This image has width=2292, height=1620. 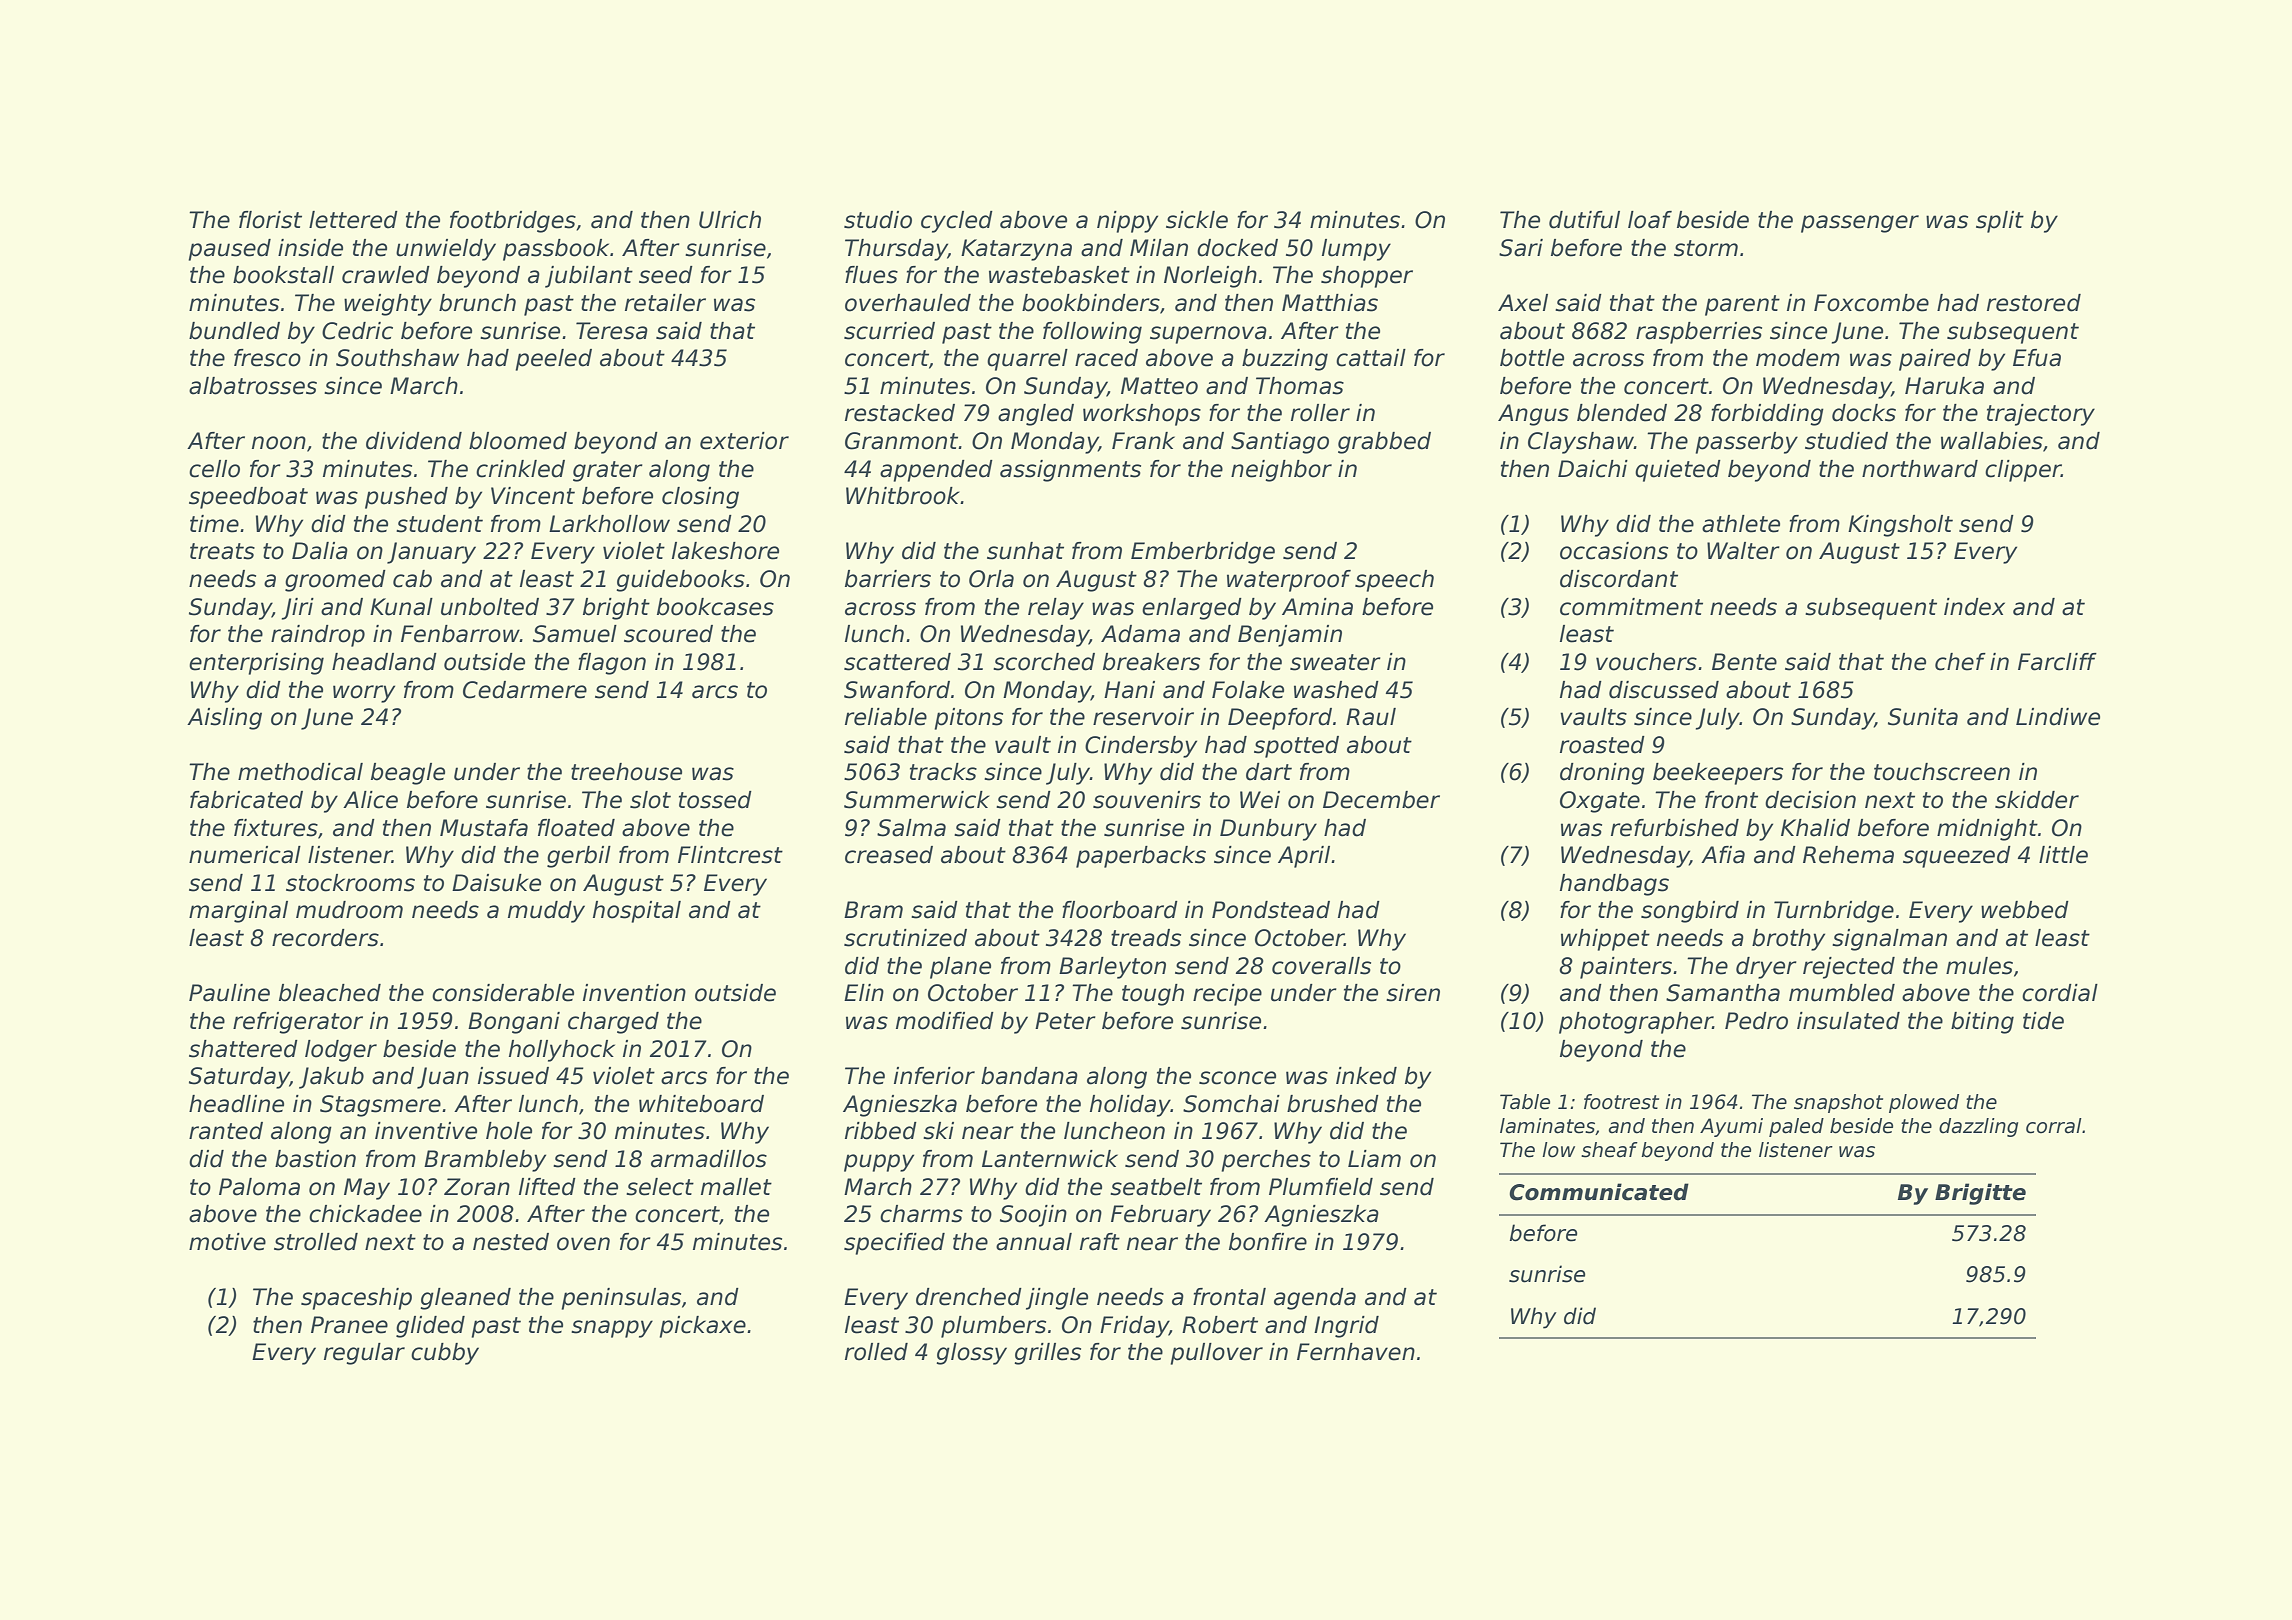 I want to click on Axel, so click(x=1523, y=303).
